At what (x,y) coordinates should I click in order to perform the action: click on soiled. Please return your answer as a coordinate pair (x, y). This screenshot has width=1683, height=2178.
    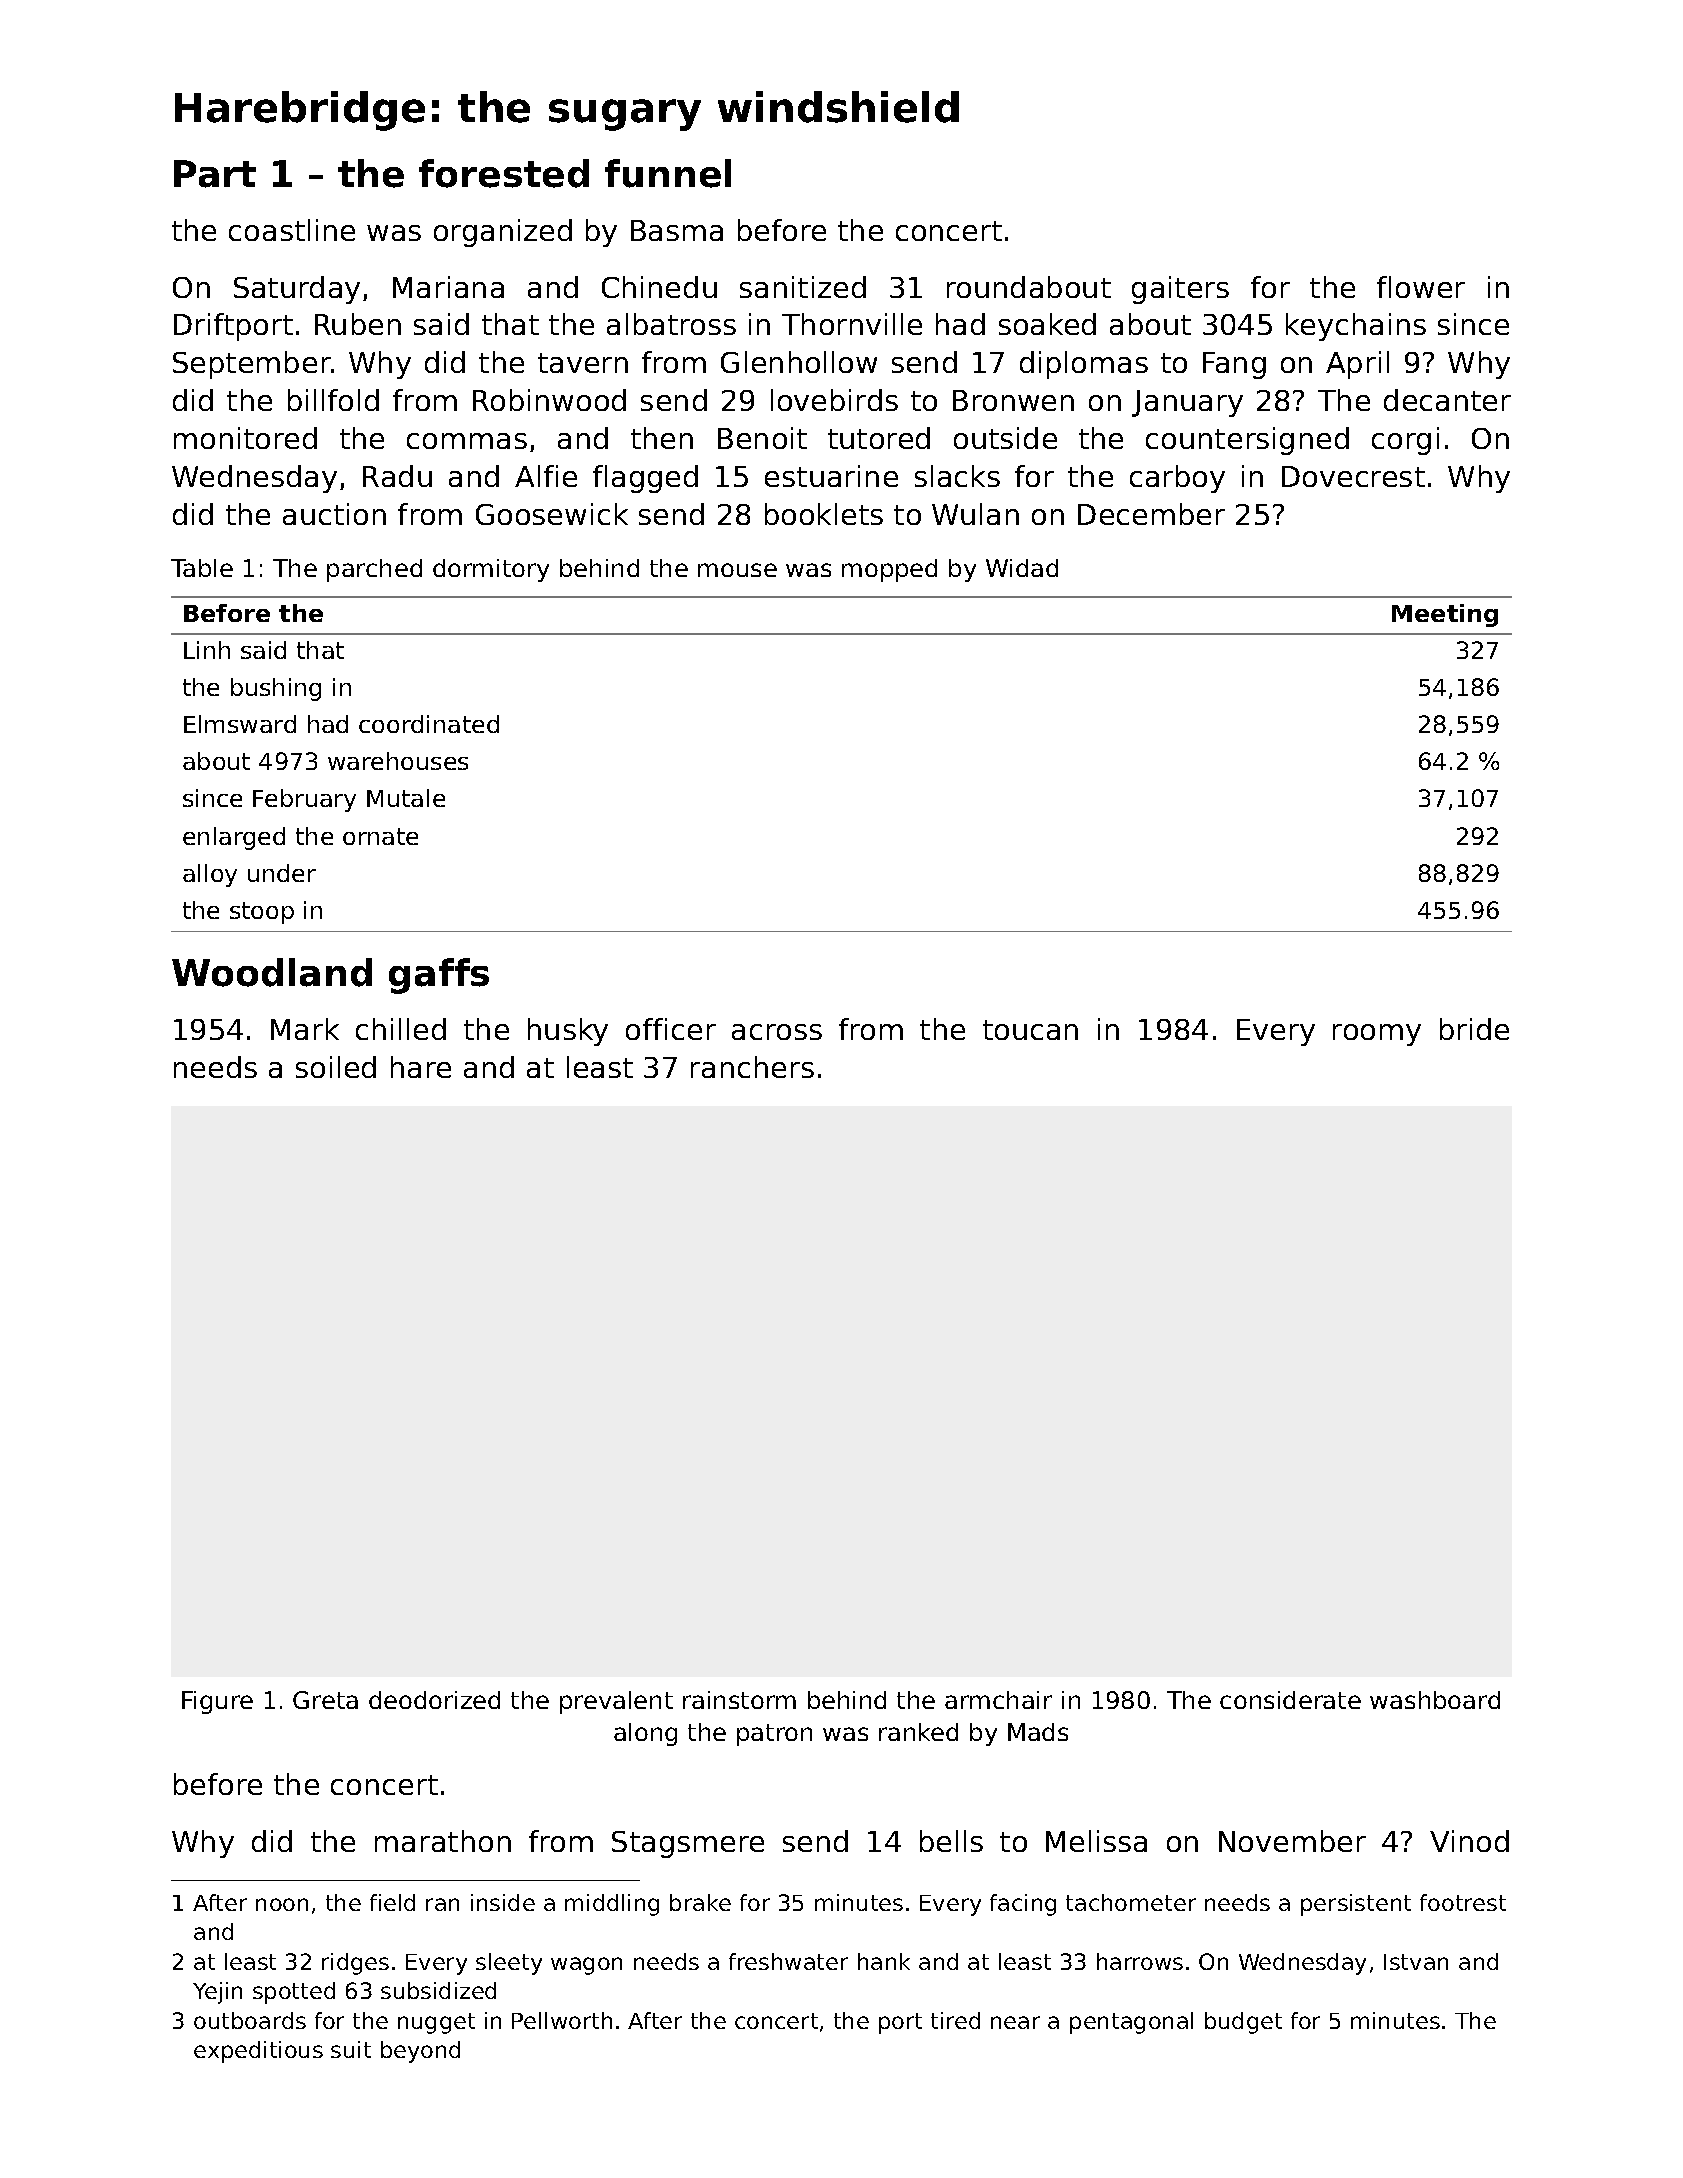
    Looking at the image, I should click on (336, 1067).
